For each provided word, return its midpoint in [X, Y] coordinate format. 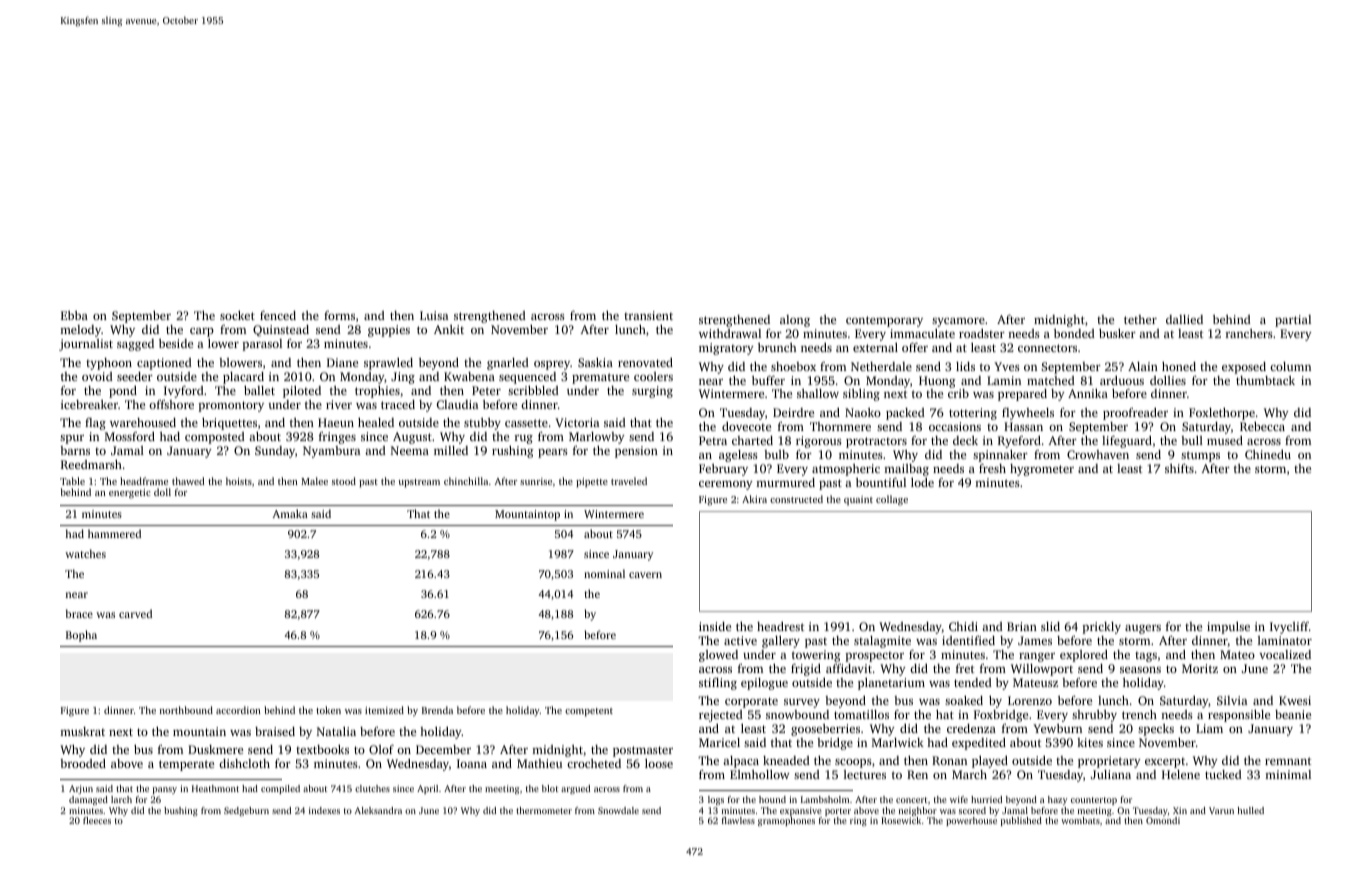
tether [1140, 319]
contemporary [884, 321]
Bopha [81, 636]
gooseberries [825, 730]
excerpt [1165, 763]
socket [237, 315]
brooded [83, 763]
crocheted [594, 763]
